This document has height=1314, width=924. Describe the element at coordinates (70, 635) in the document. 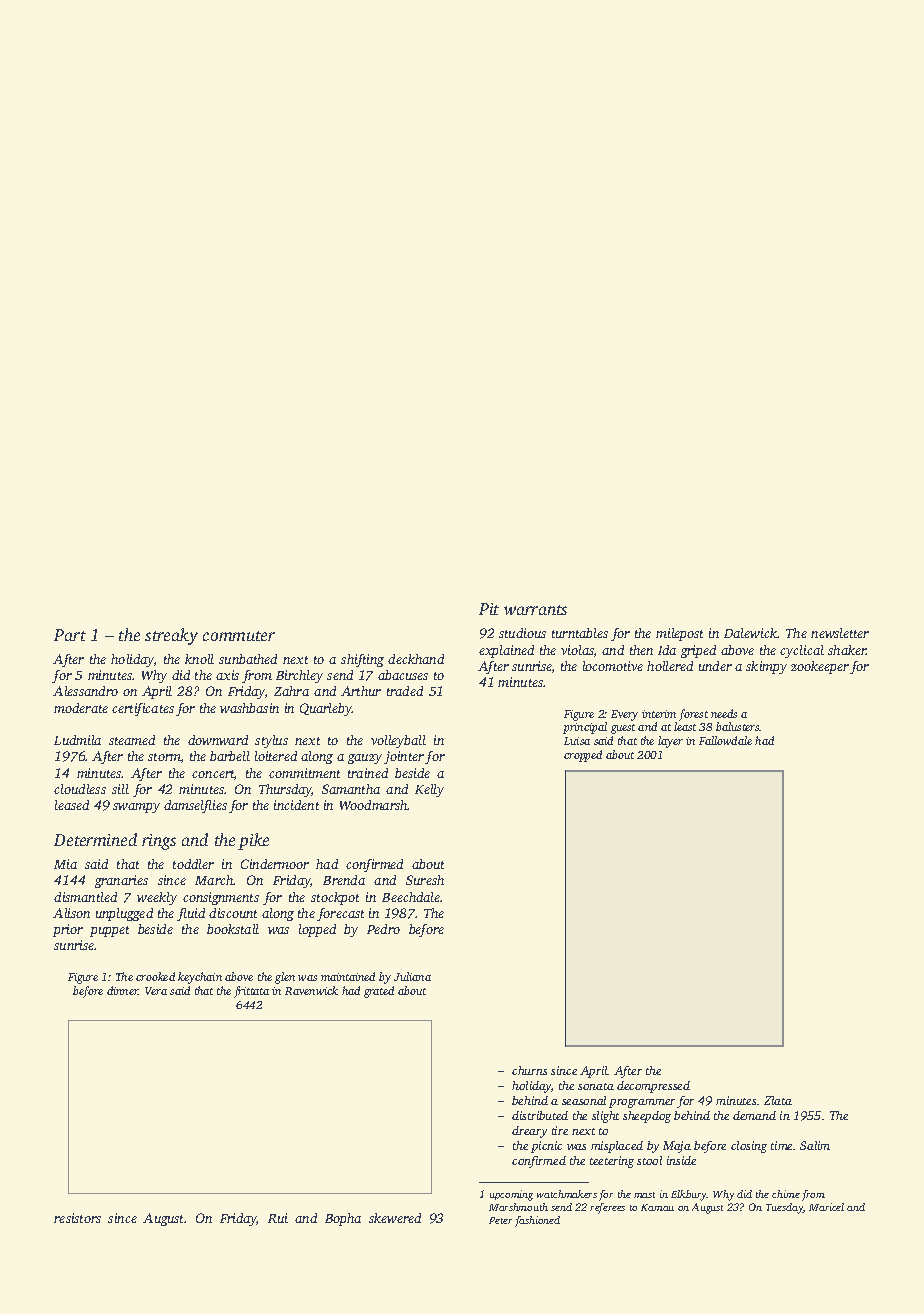

I see `Part` at that location.
